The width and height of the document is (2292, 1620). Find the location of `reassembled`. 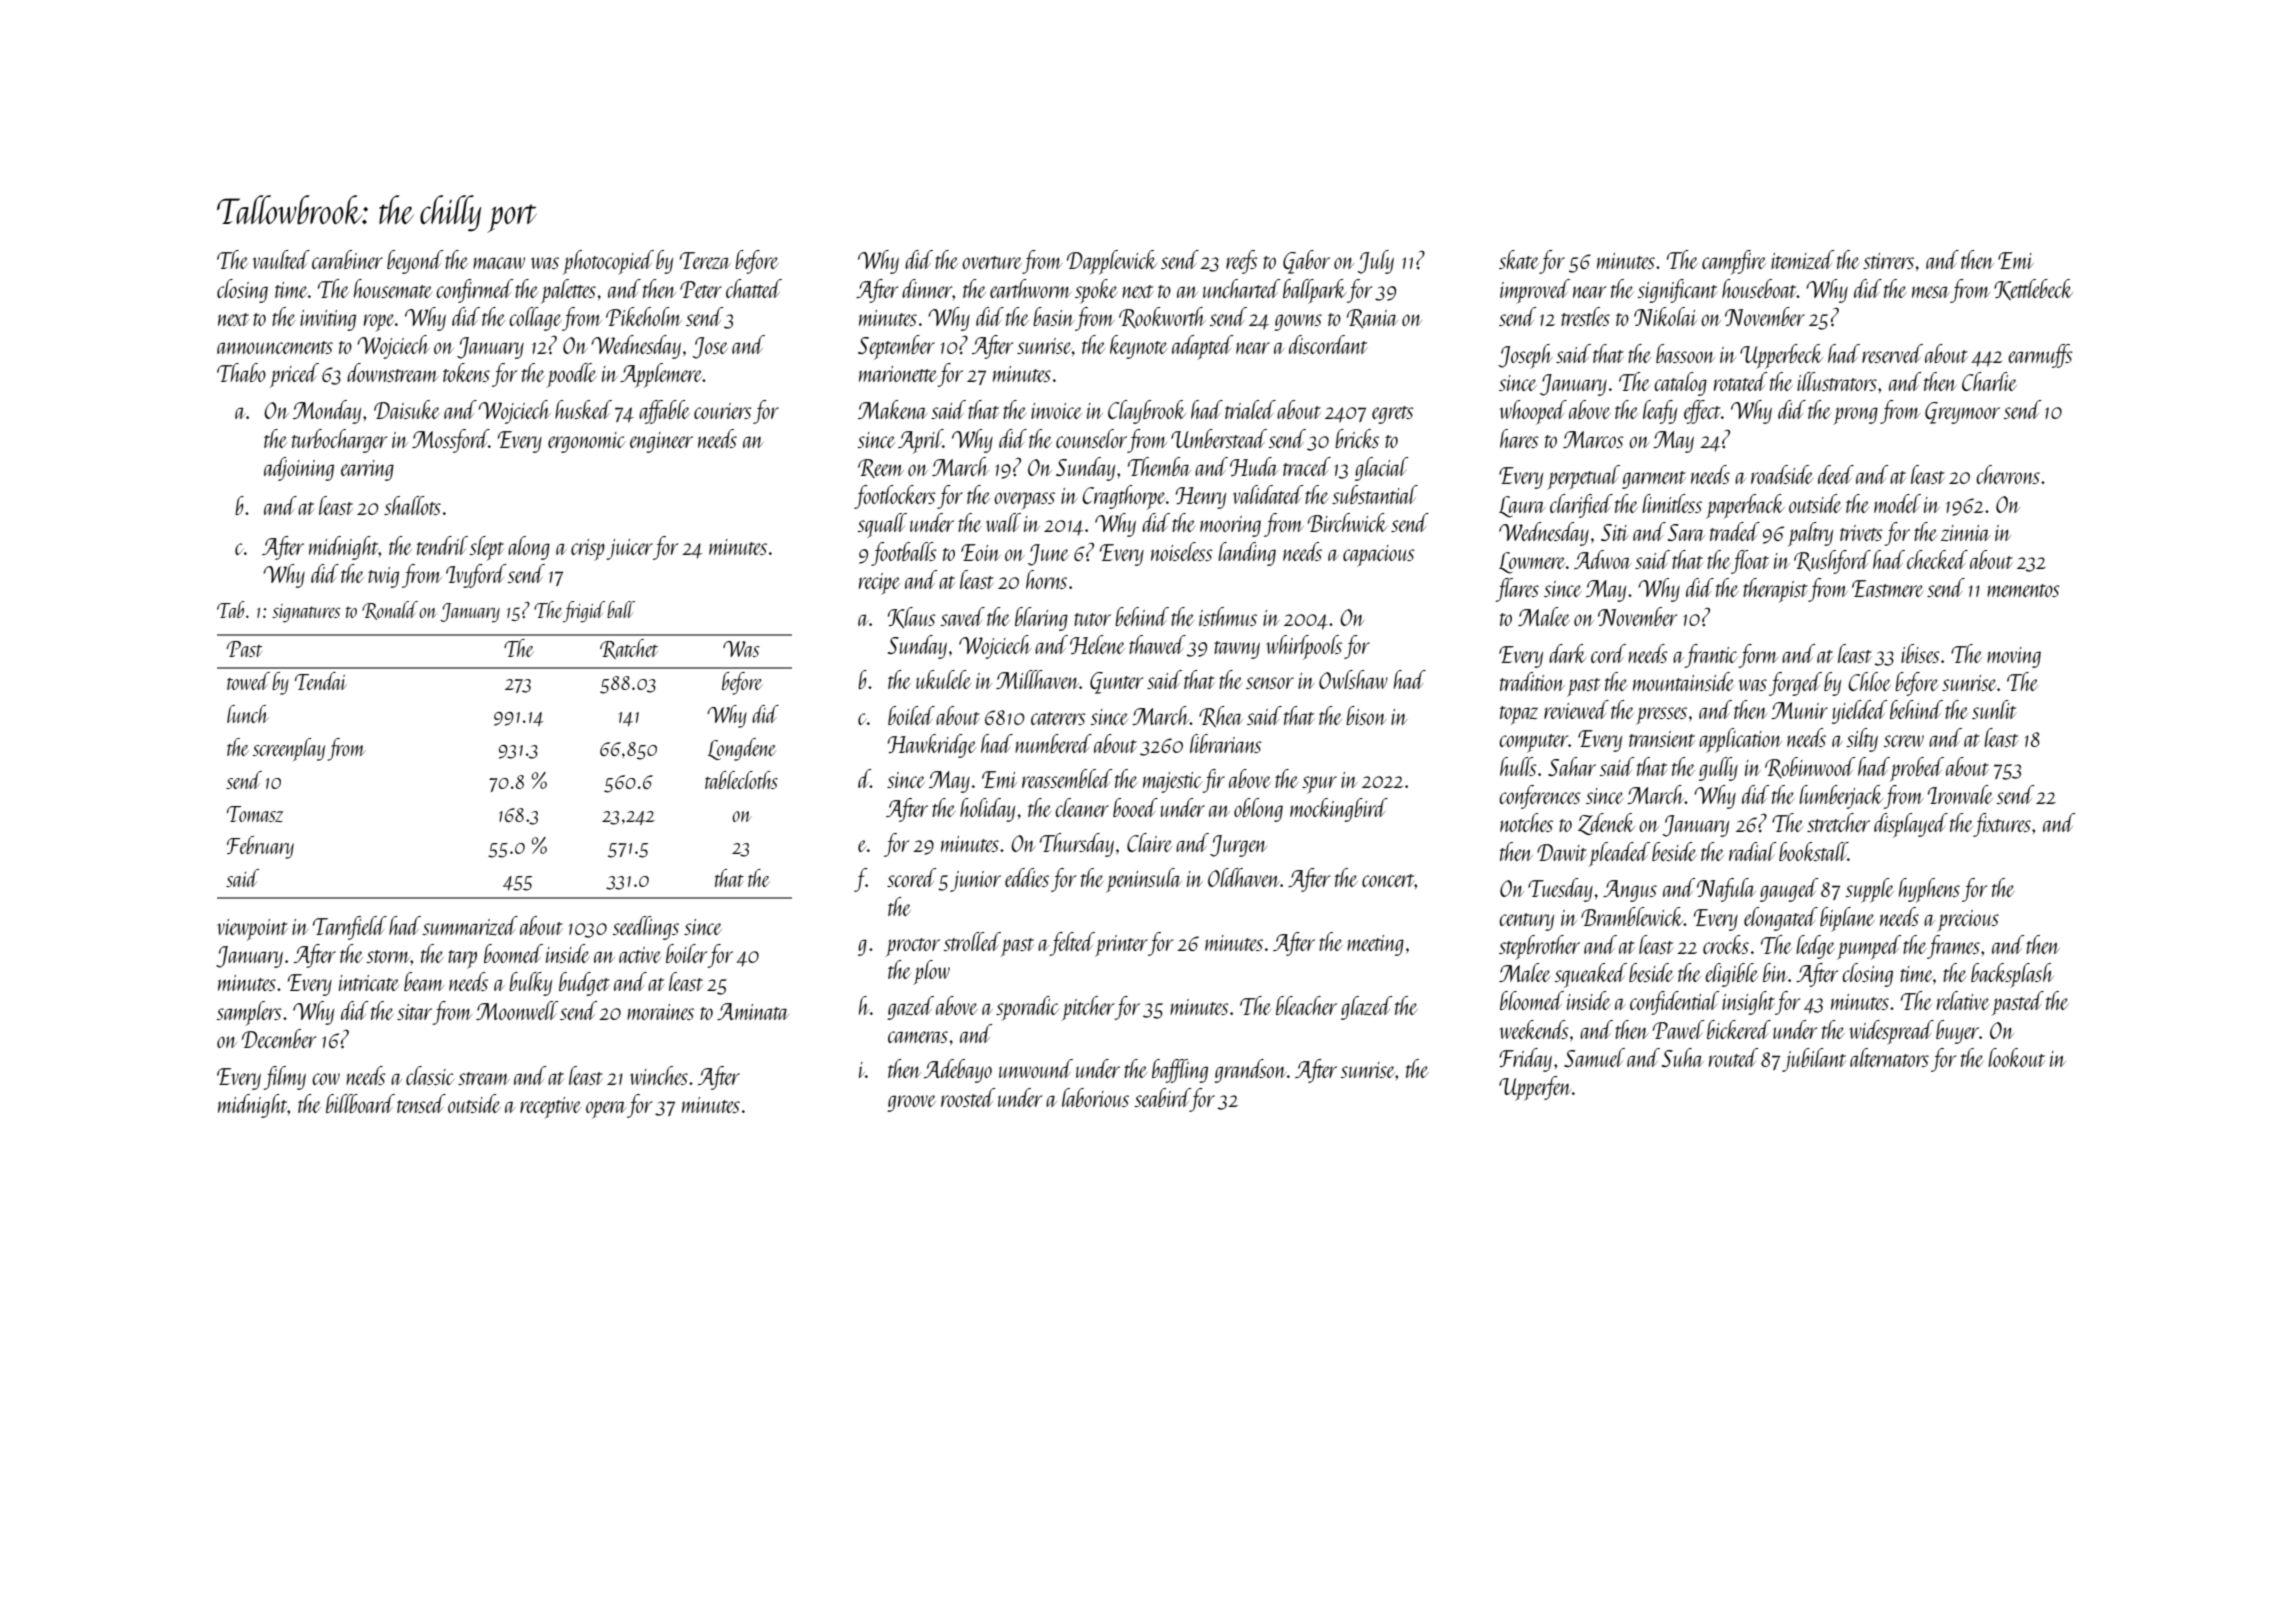

reassembled is located at coordinates (1067, 778).
